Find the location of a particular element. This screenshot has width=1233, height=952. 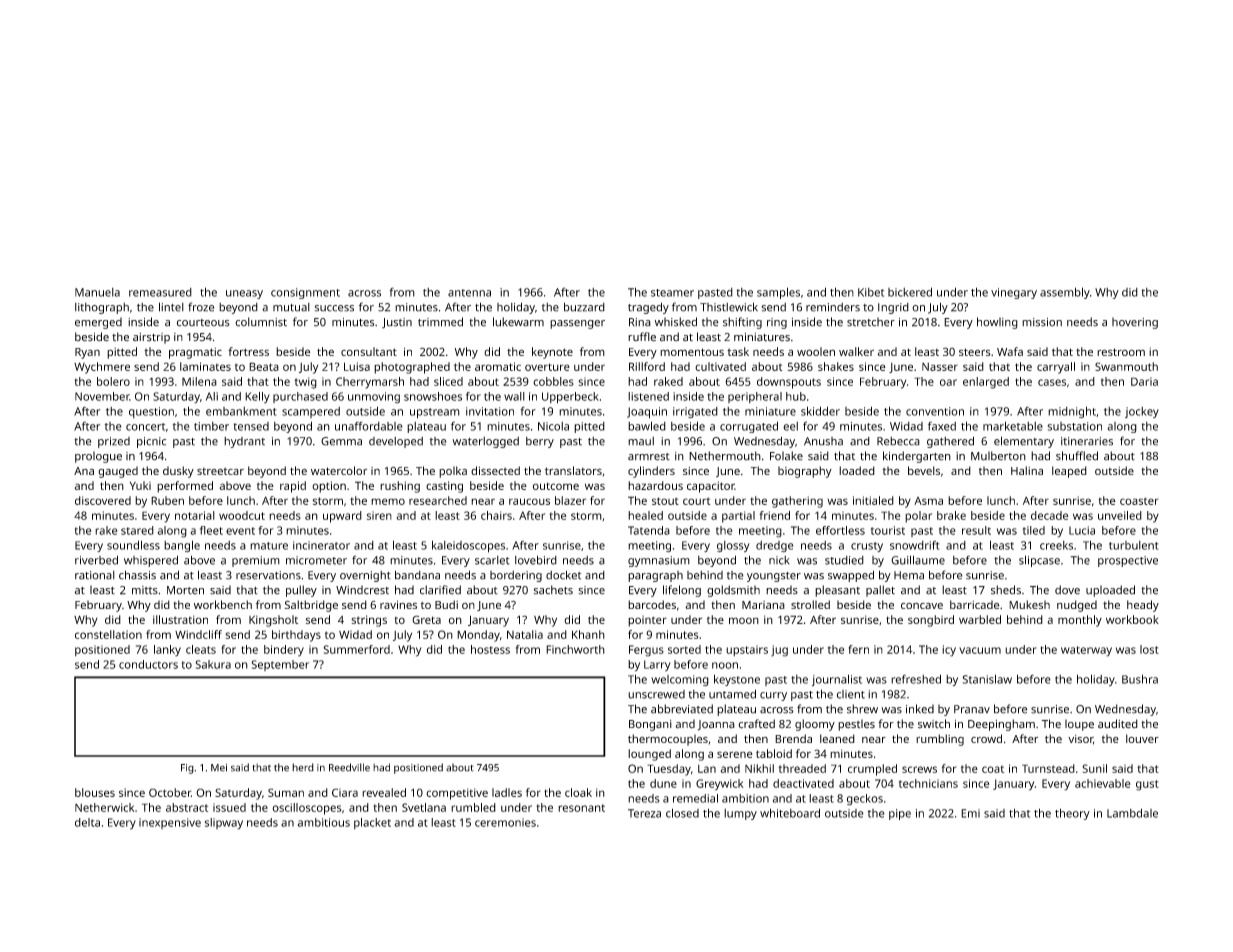

crusty is located at coordinates (867, 547).
